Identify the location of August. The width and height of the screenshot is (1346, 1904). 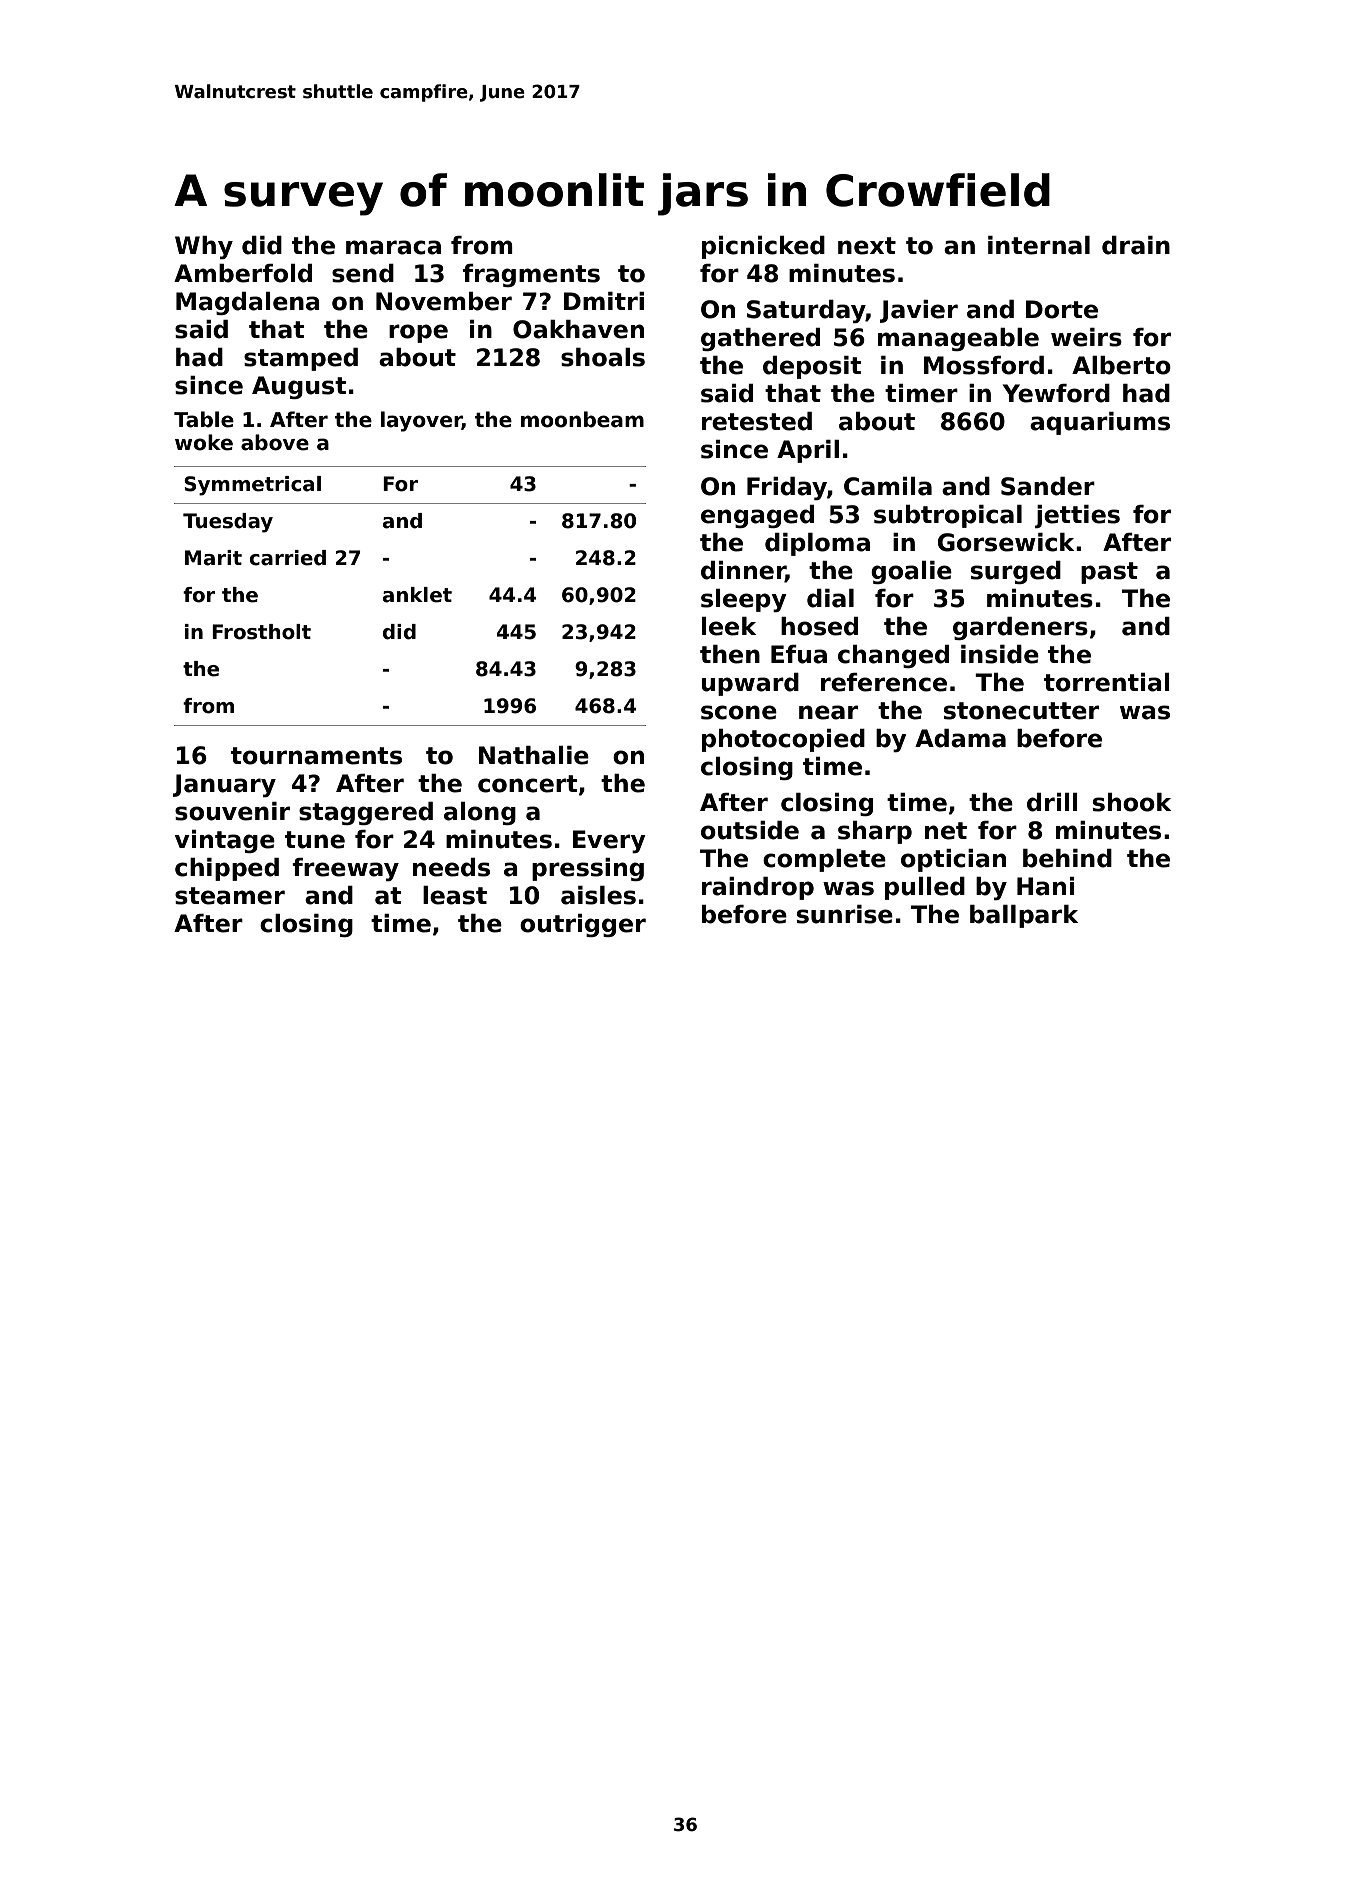
(299, 387).
